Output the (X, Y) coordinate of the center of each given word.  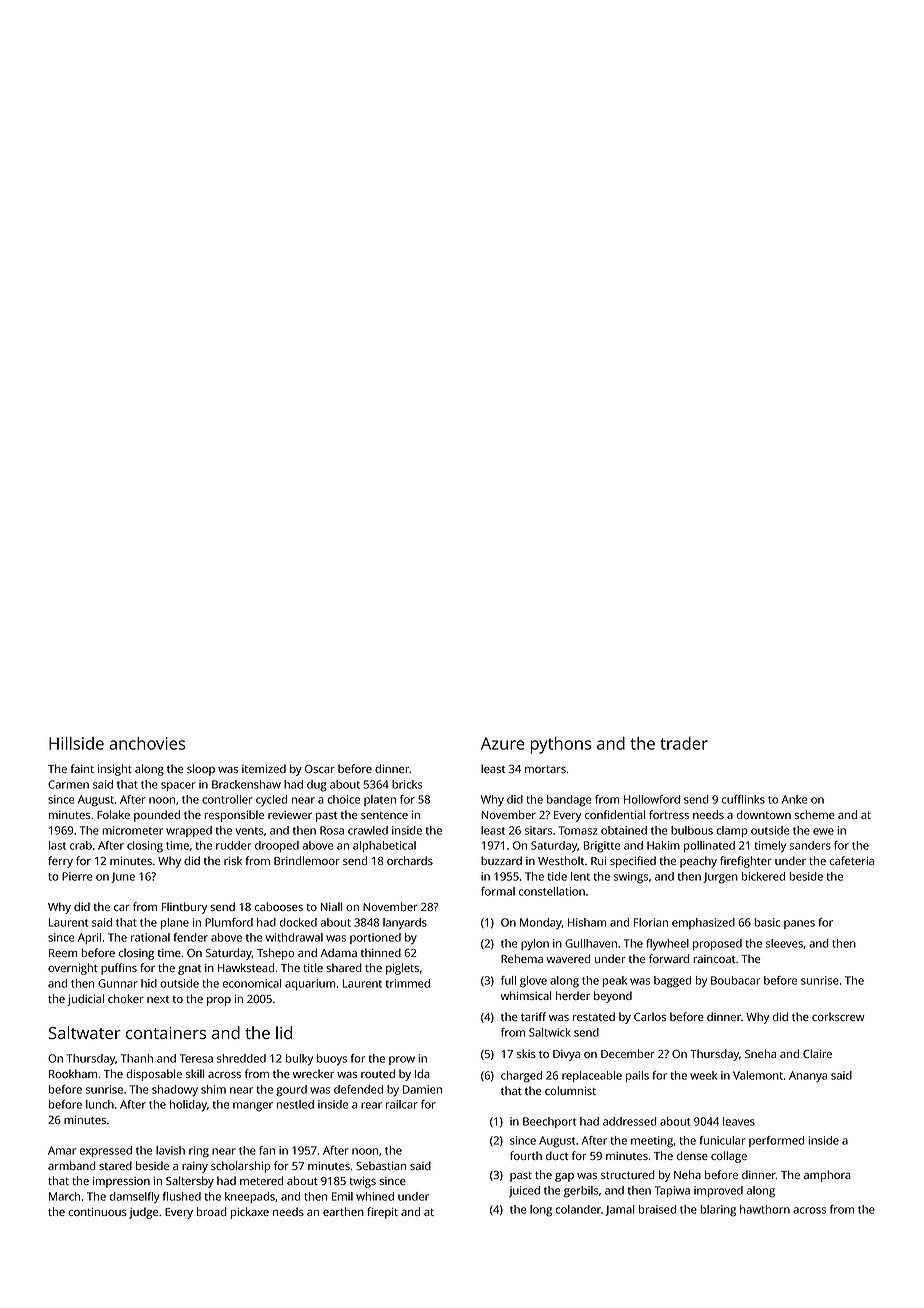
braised (657, 1209)
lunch (100, 1104)
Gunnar (118, 983)
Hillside (76, 743)
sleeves (784, 943)
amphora (827, 1176)
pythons (560, 745)
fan (267, 1150)
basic (767, 922)
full (508, 980)
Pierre (77, 876)
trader (684, 743)
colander (578, 1209)
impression (121, 1182)
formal (498, 891)
